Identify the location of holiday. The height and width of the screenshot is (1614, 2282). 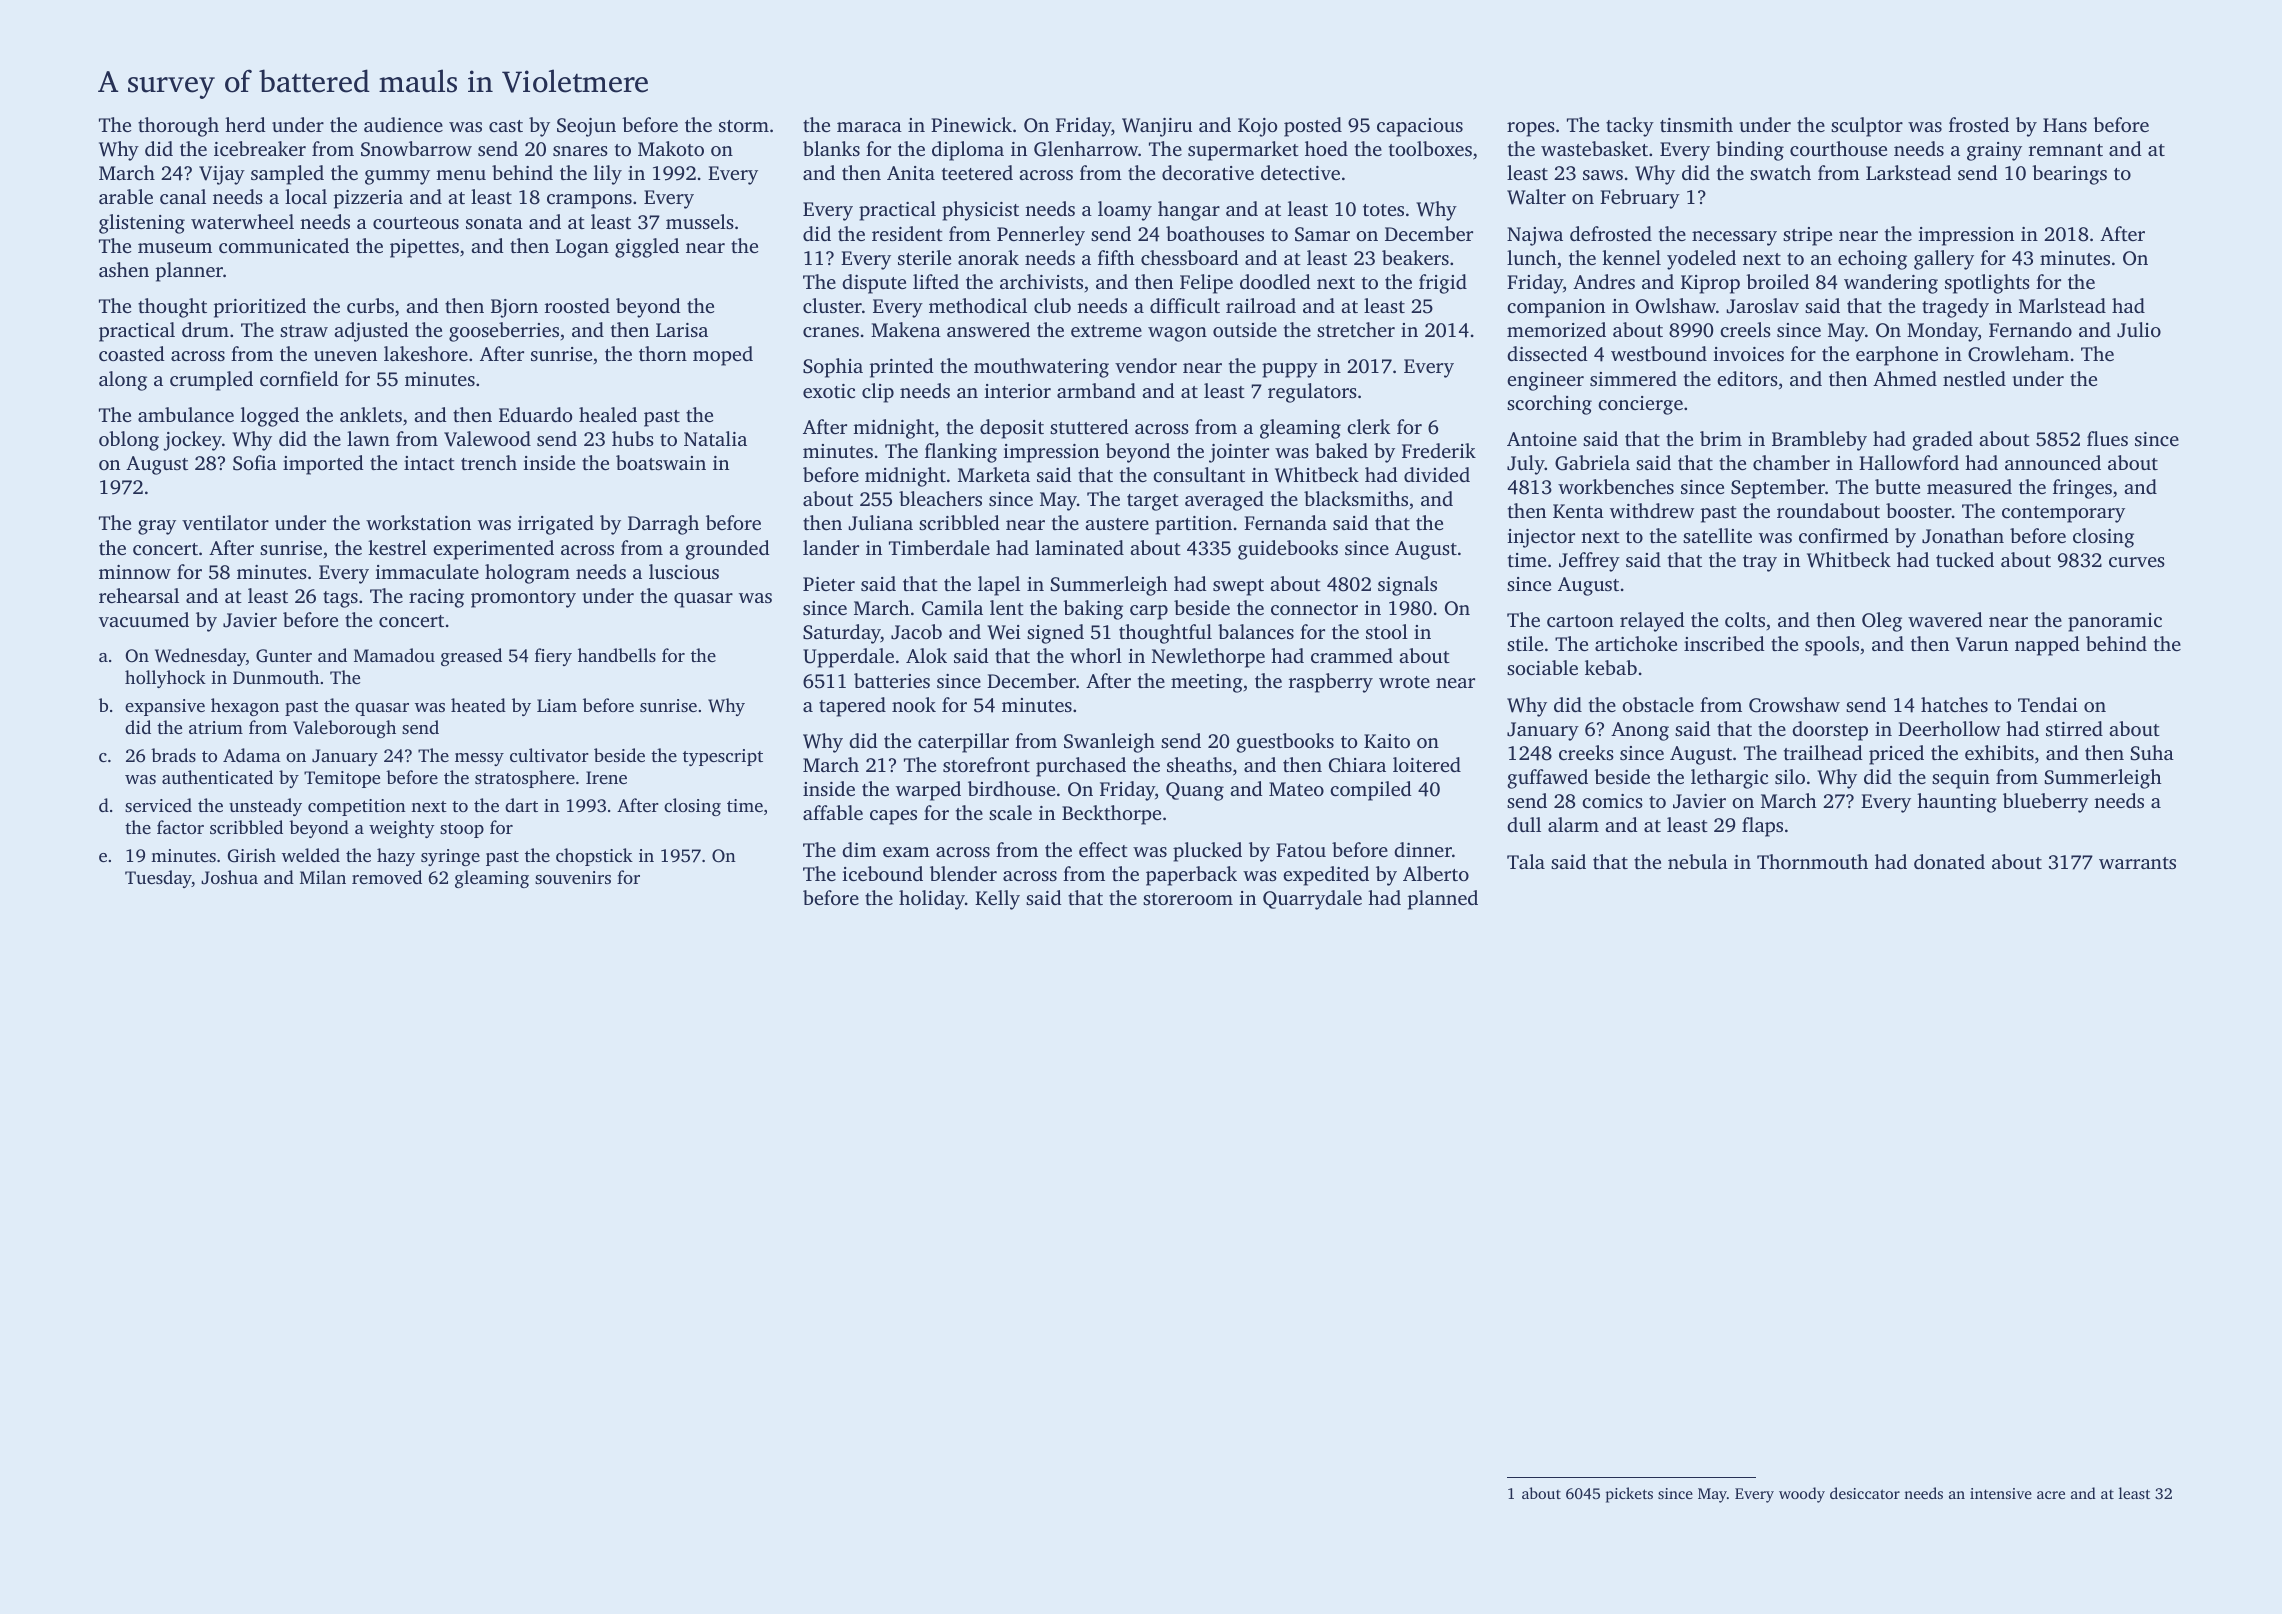
(932, 900).
